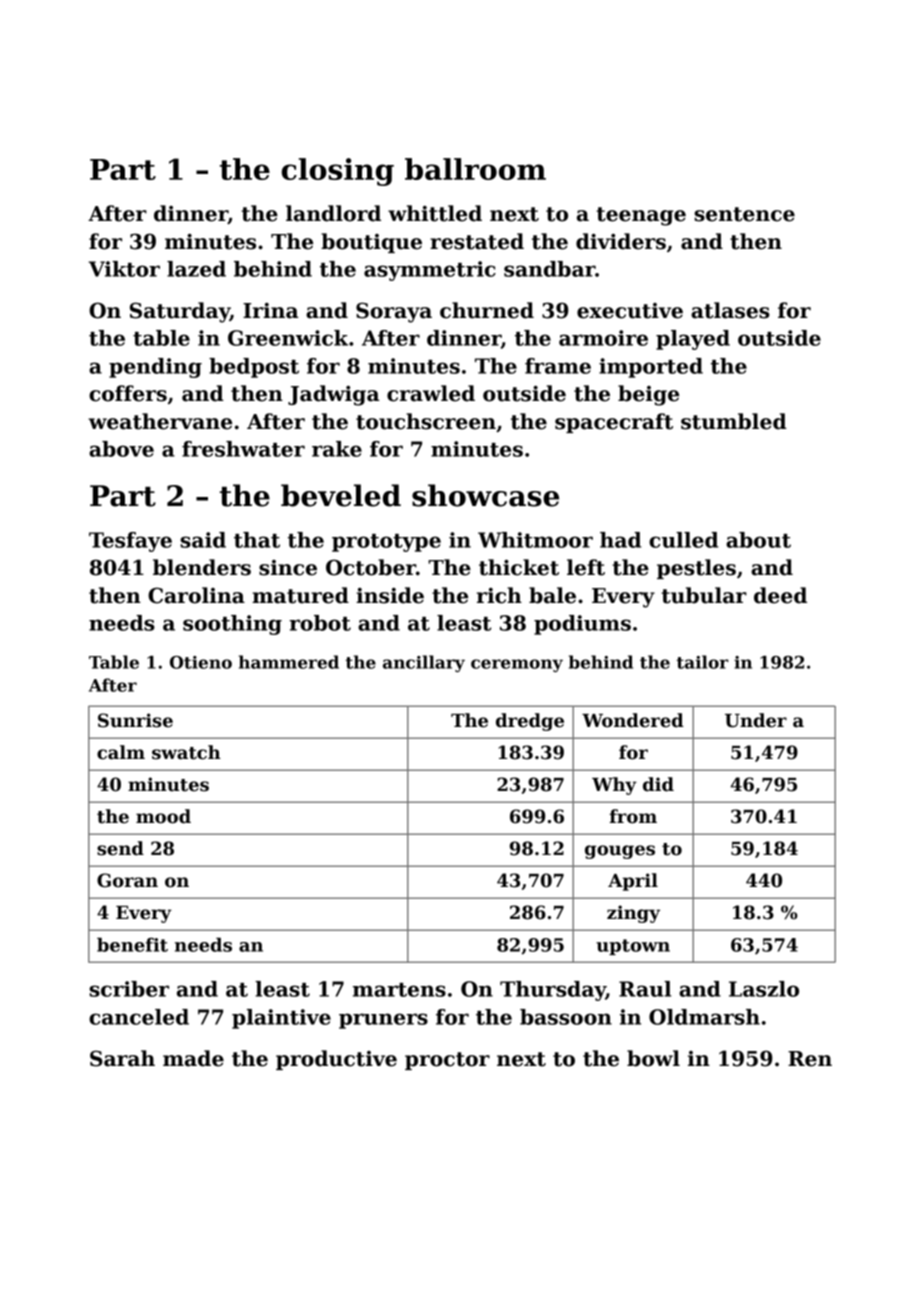  I want to click on whittled, so click(435, 213).
